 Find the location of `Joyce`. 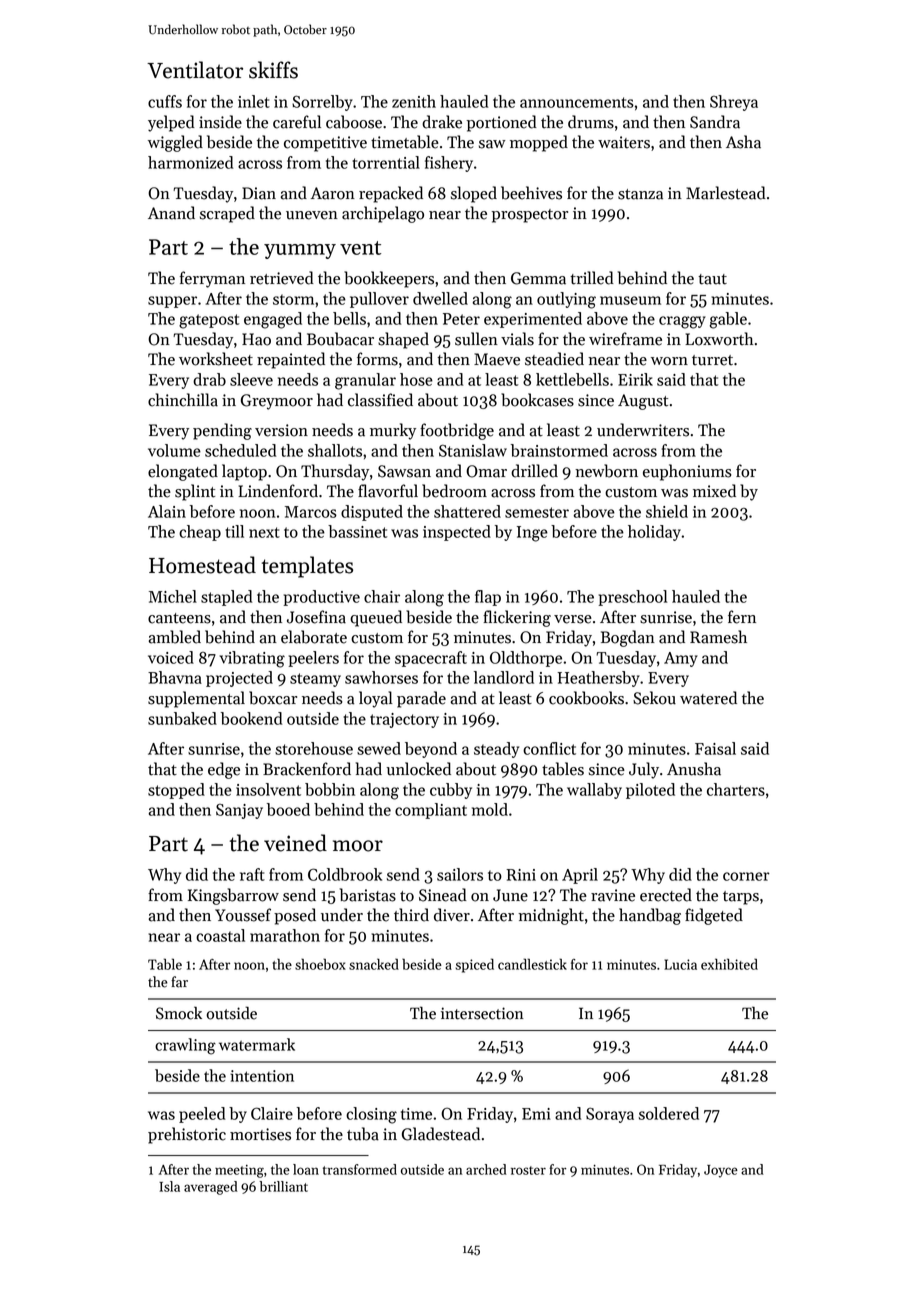

Joyce is located at coordinates (721, 1171).
